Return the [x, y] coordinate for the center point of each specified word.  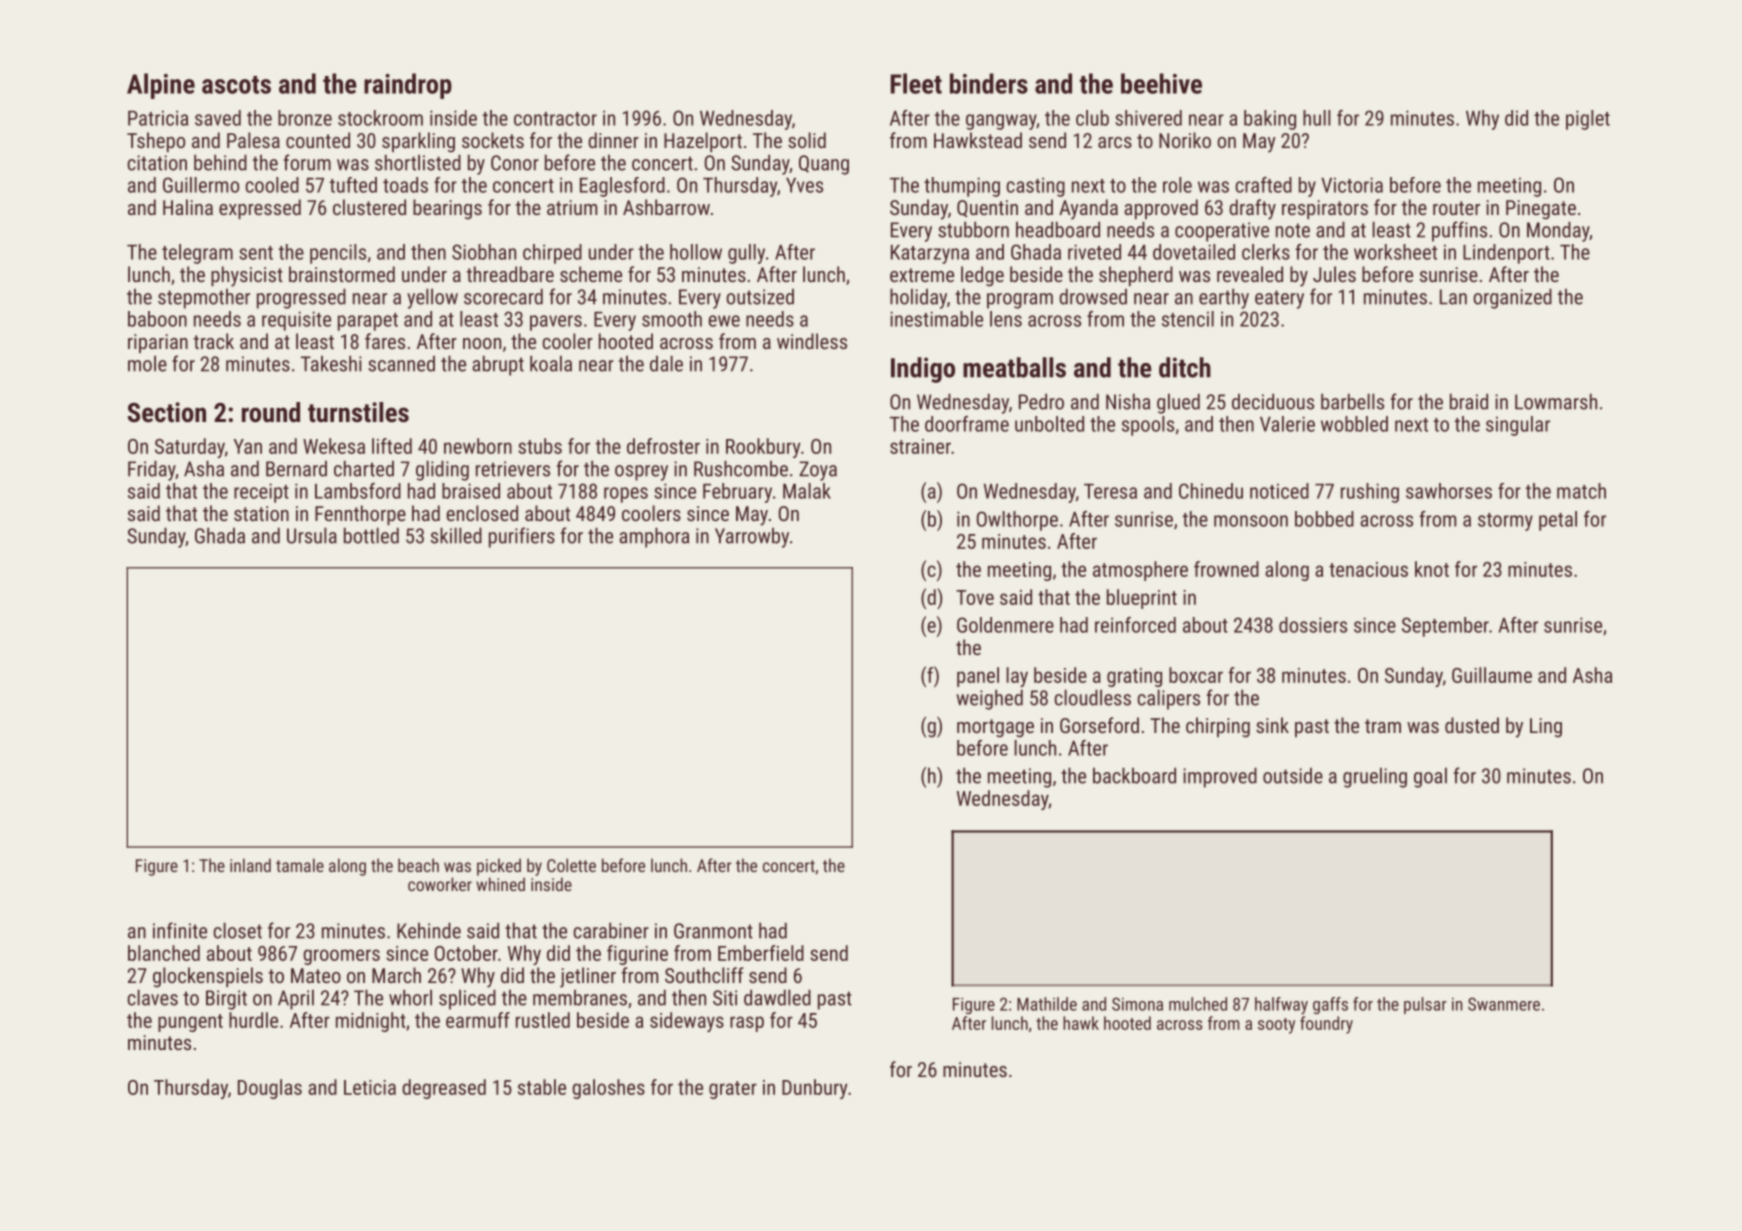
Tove [975, 597]
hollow [696, 252]
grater [733, 1090]
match [1581, 491]
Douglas [270, 1089]
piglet [1588, 120]
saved [218, 118]
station [261, 513]
